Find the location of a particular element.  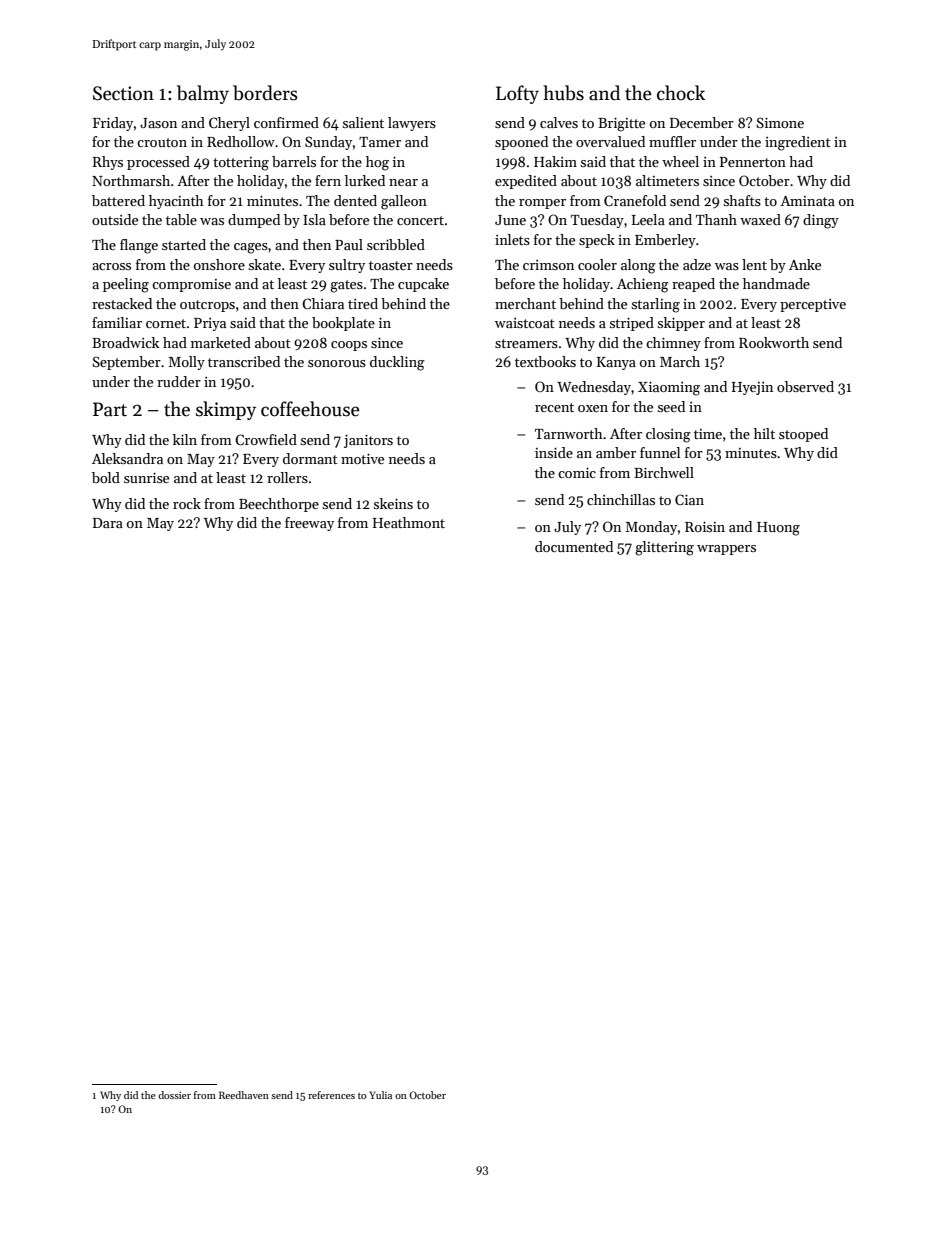

rudder is located at coordinates (179, 381).
